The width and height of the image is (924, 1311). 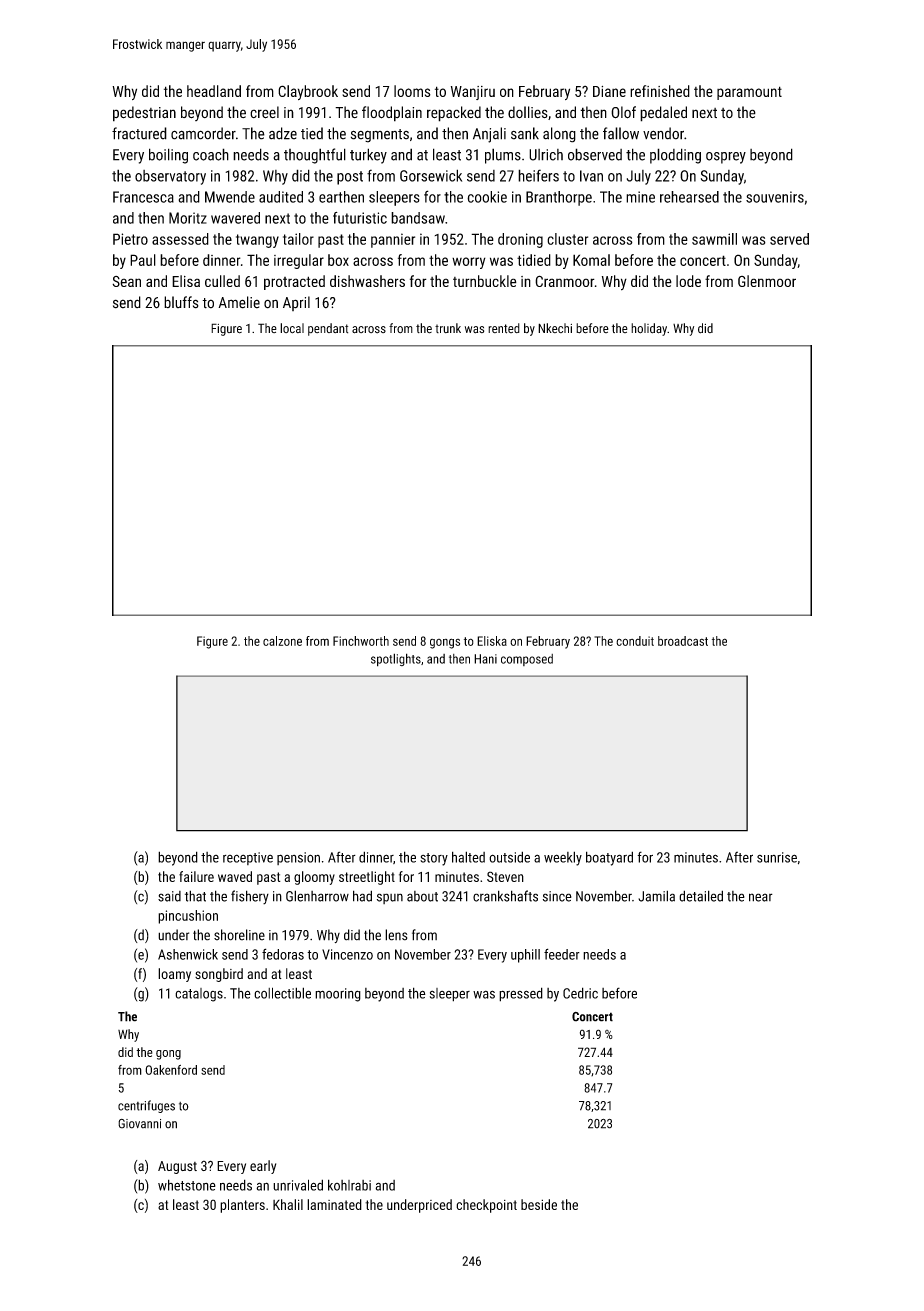 I want to click on rented, so click(x=504, y=328).
